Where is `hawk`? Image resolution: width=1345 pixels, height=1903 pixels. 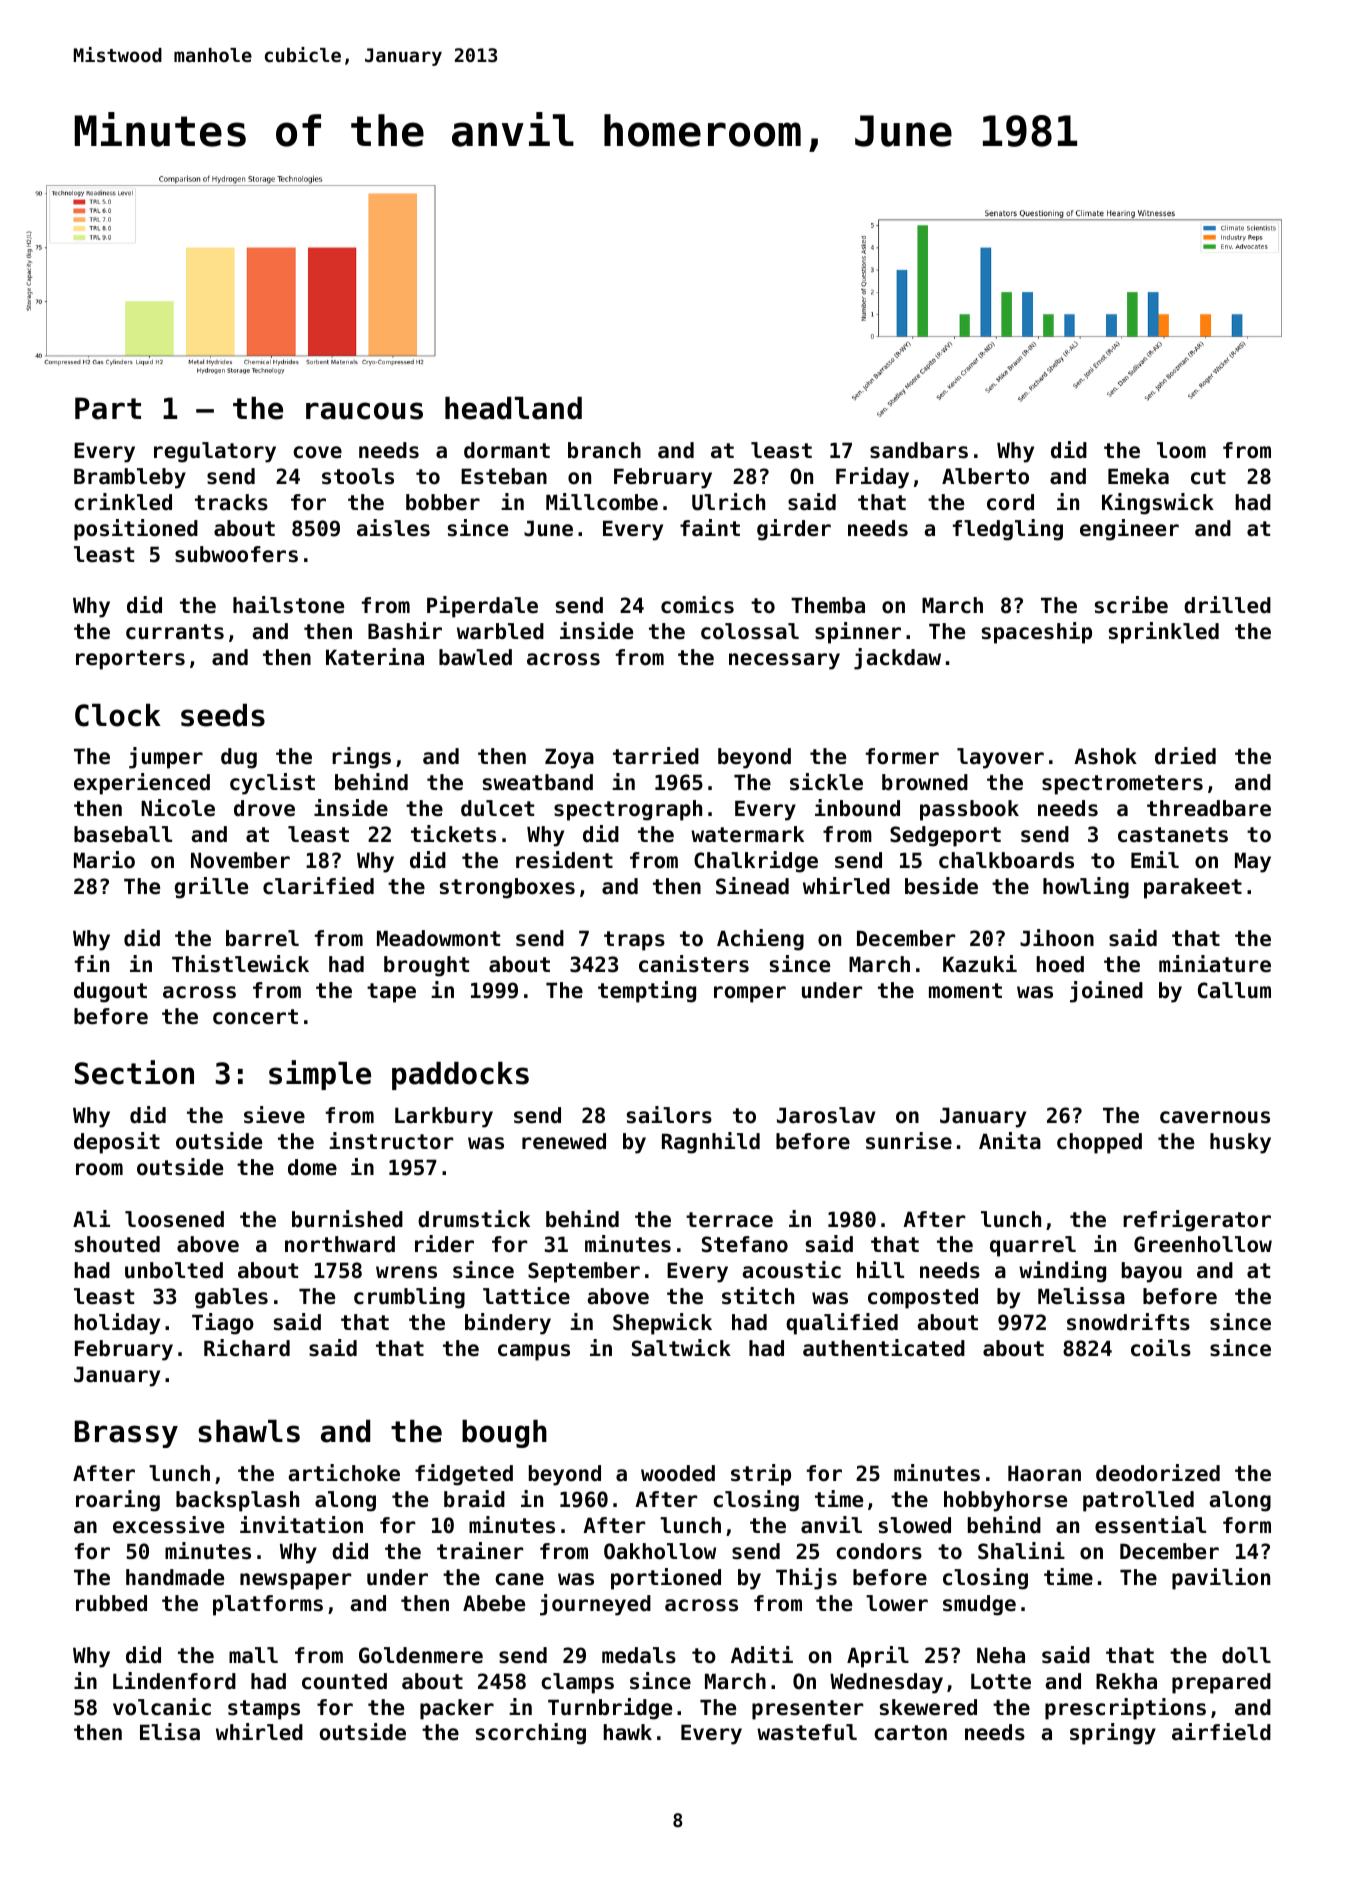 hawk is located at coordinates (627, 1732).
